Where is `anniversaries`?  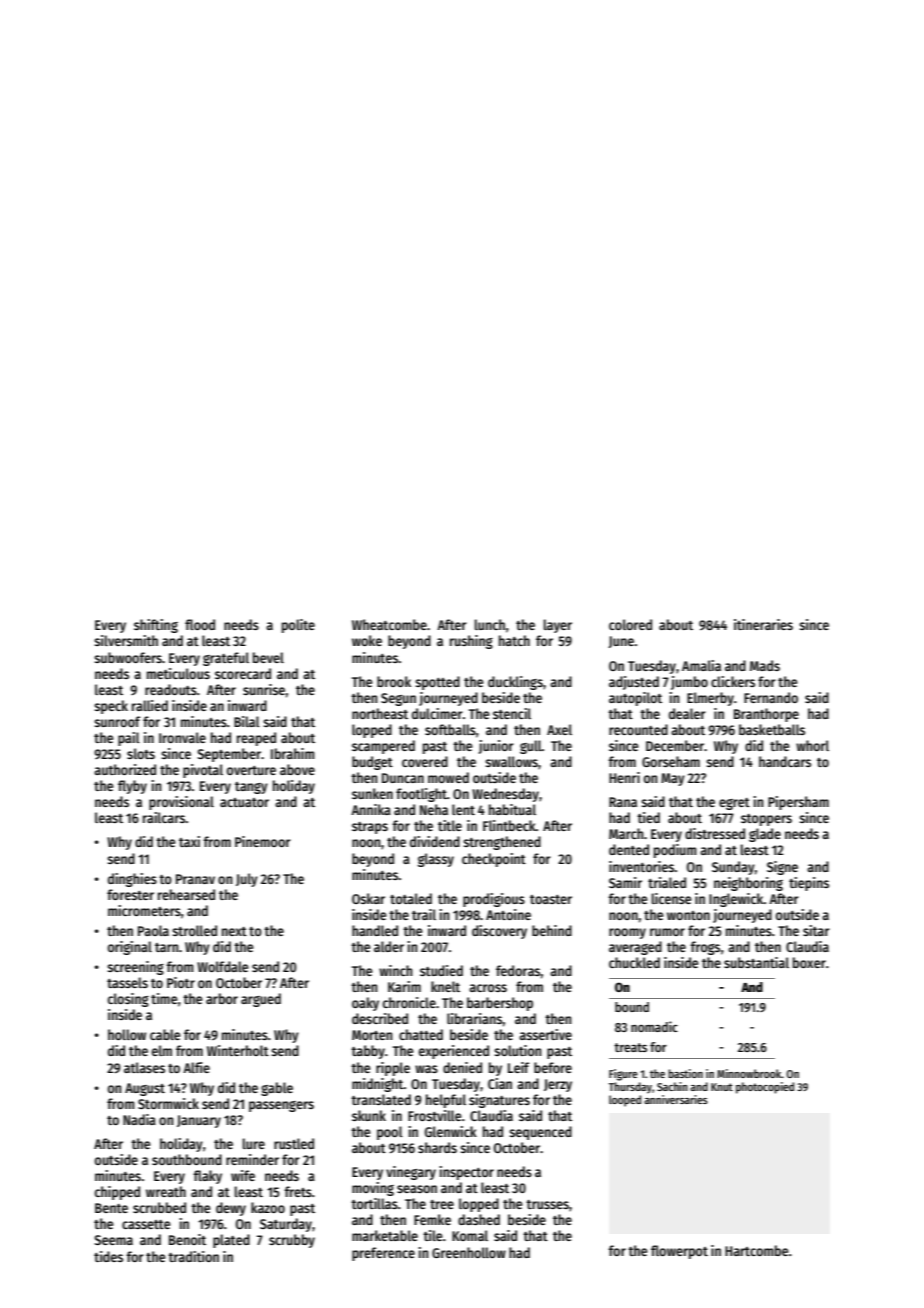
anniversaries is located at coordinates (676, 1099).
